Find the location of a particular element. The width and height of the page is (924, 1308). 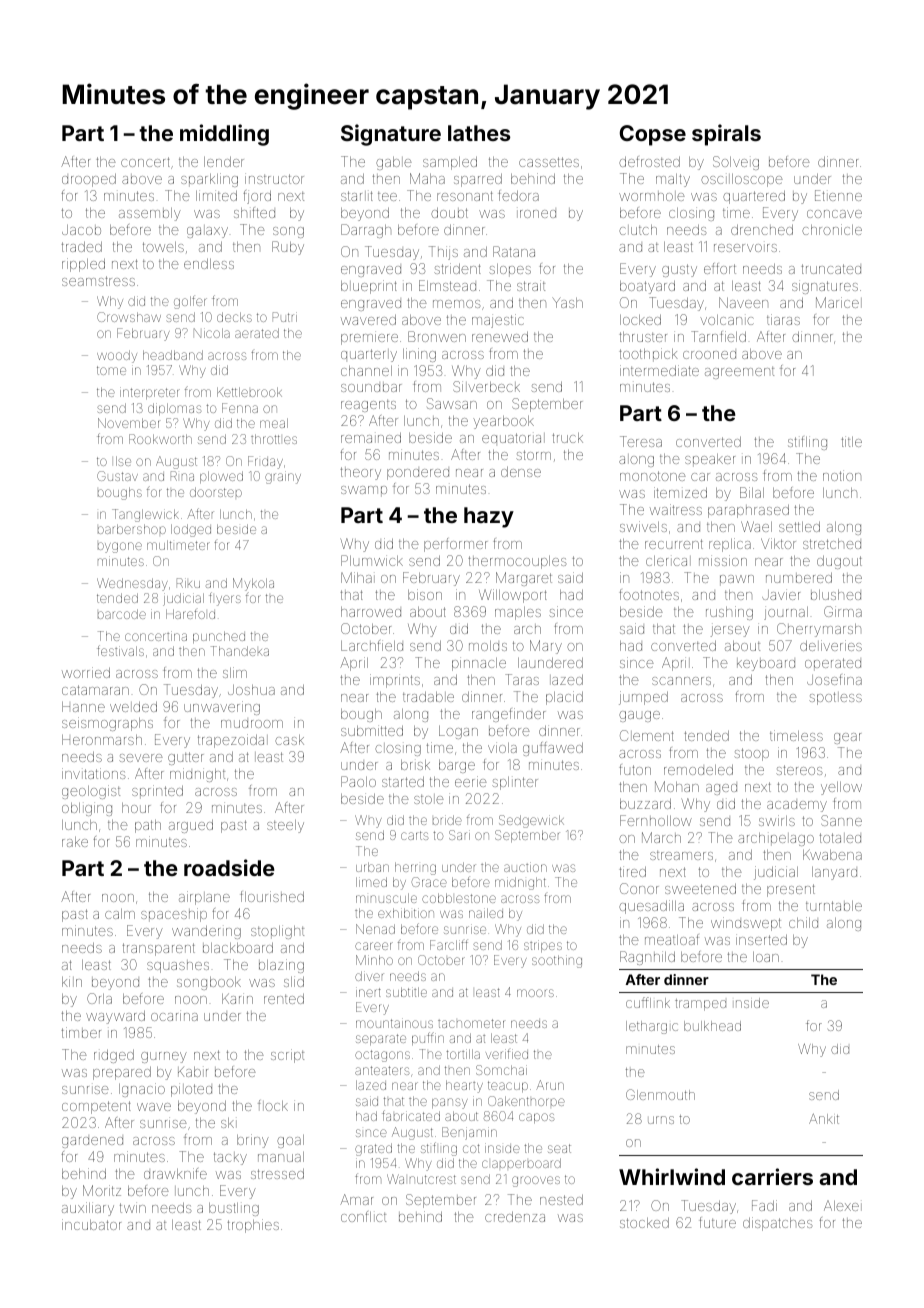

moors is located at coordinates (535, 993).
